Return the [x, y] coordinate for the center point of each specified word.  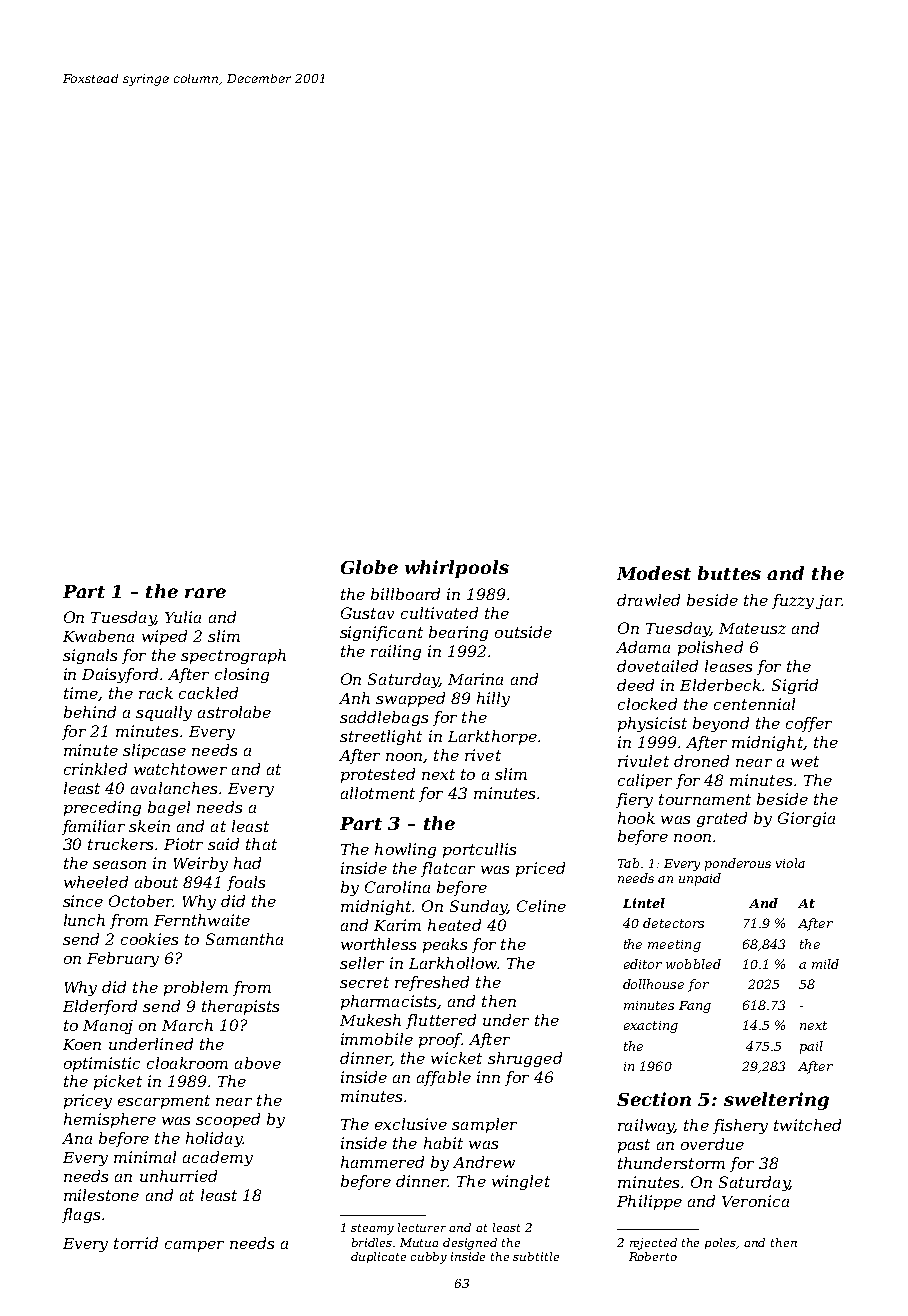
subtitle [536, 1256]
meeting [674, 946]
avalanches [174, 788]
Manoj [108, 1027]
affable [444, 1078]
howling [405, 850]
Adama [643, 647]
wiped [164, 637]
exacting [651, 1027]
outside [523, 632]
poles [721, 1243]
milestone [101, 1195]
